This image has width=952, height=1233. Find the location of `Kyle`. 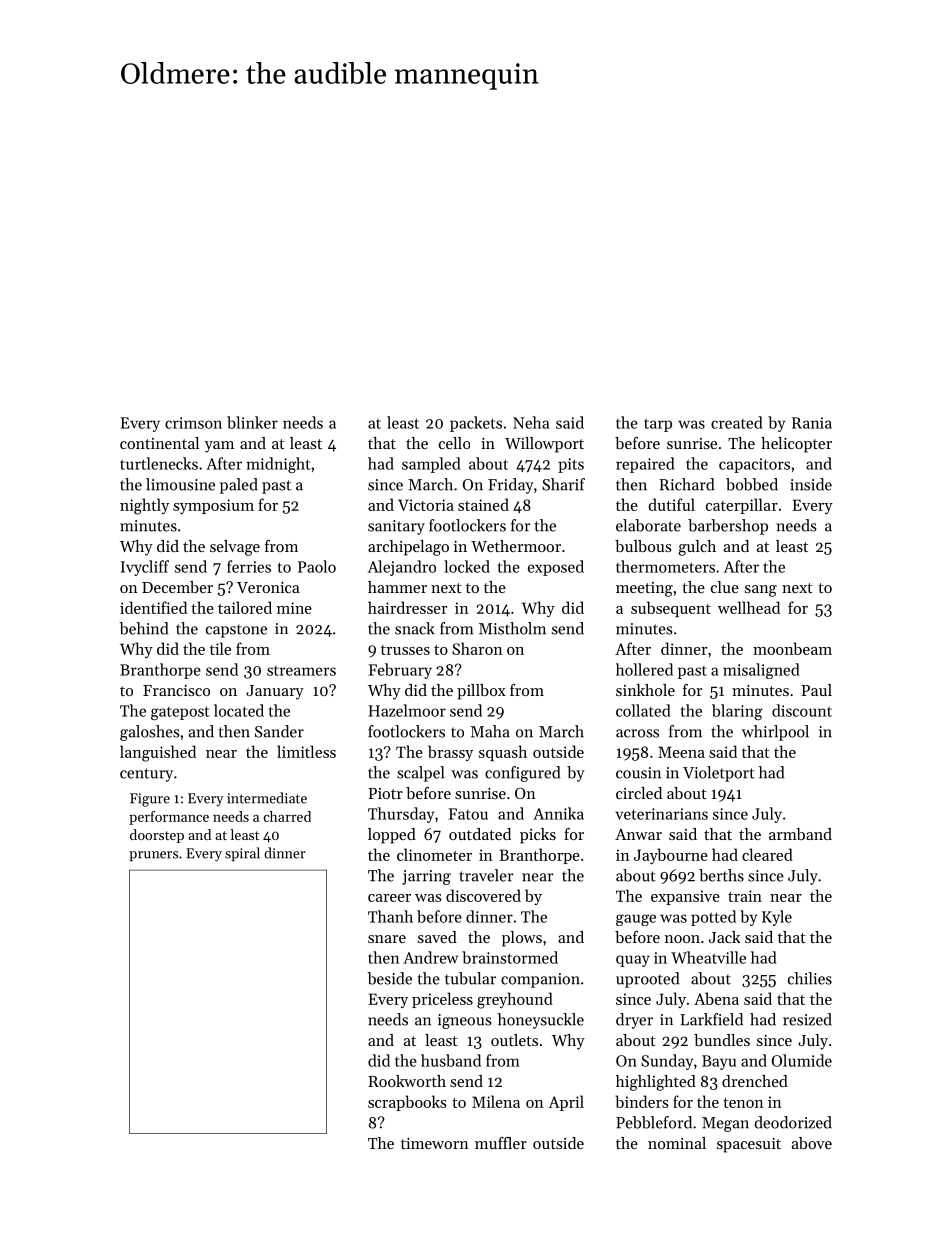

Kyle is located at coordinates (777, 918).
